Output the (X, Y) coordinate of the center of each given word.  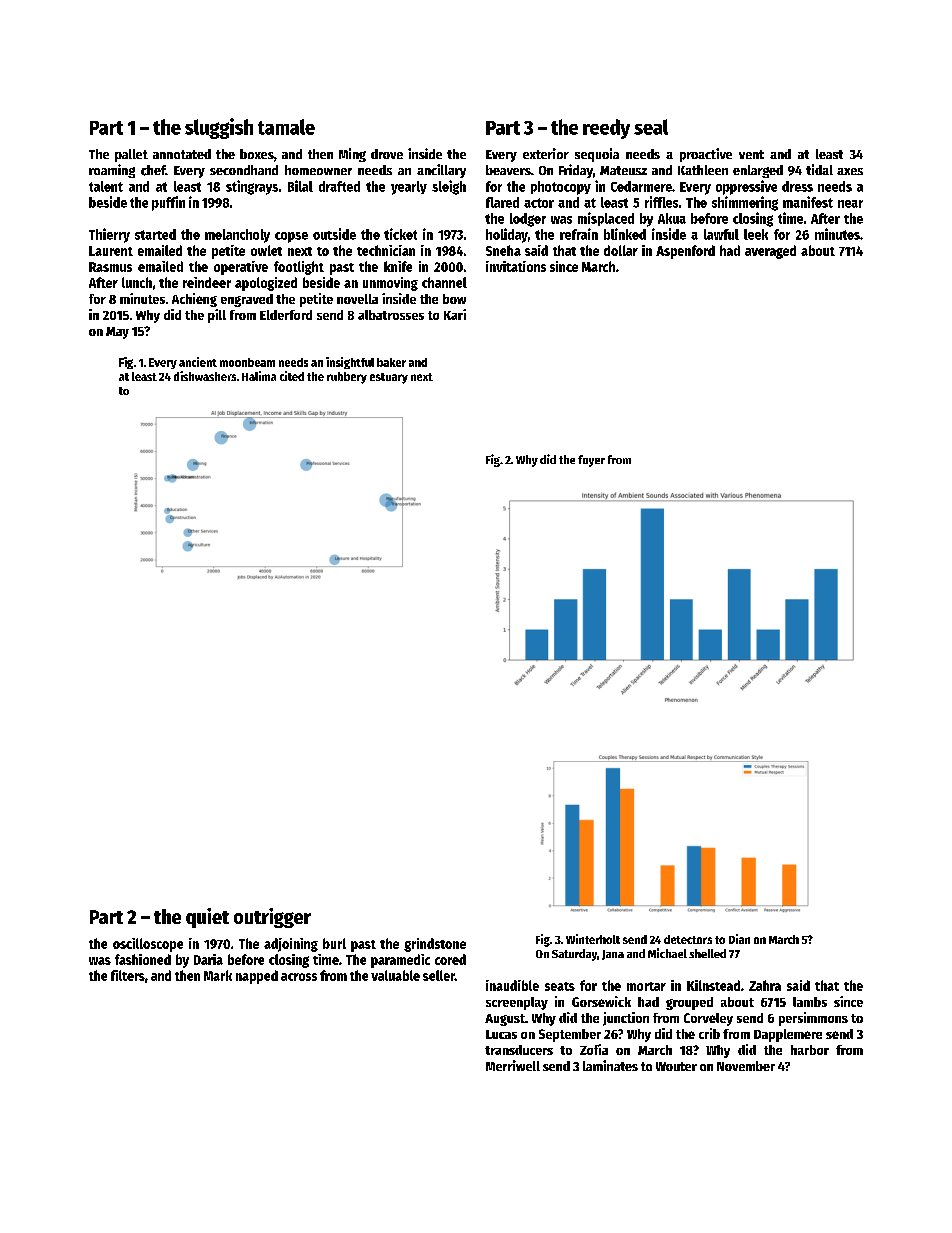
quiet (207, 918)
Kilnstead (713, 985)
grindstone (435, 945)
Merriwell (513, 1065)
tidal (819, 169)
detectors (688, 939)
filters (128, 975)
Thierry (109, 235)
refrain (579, 234)
